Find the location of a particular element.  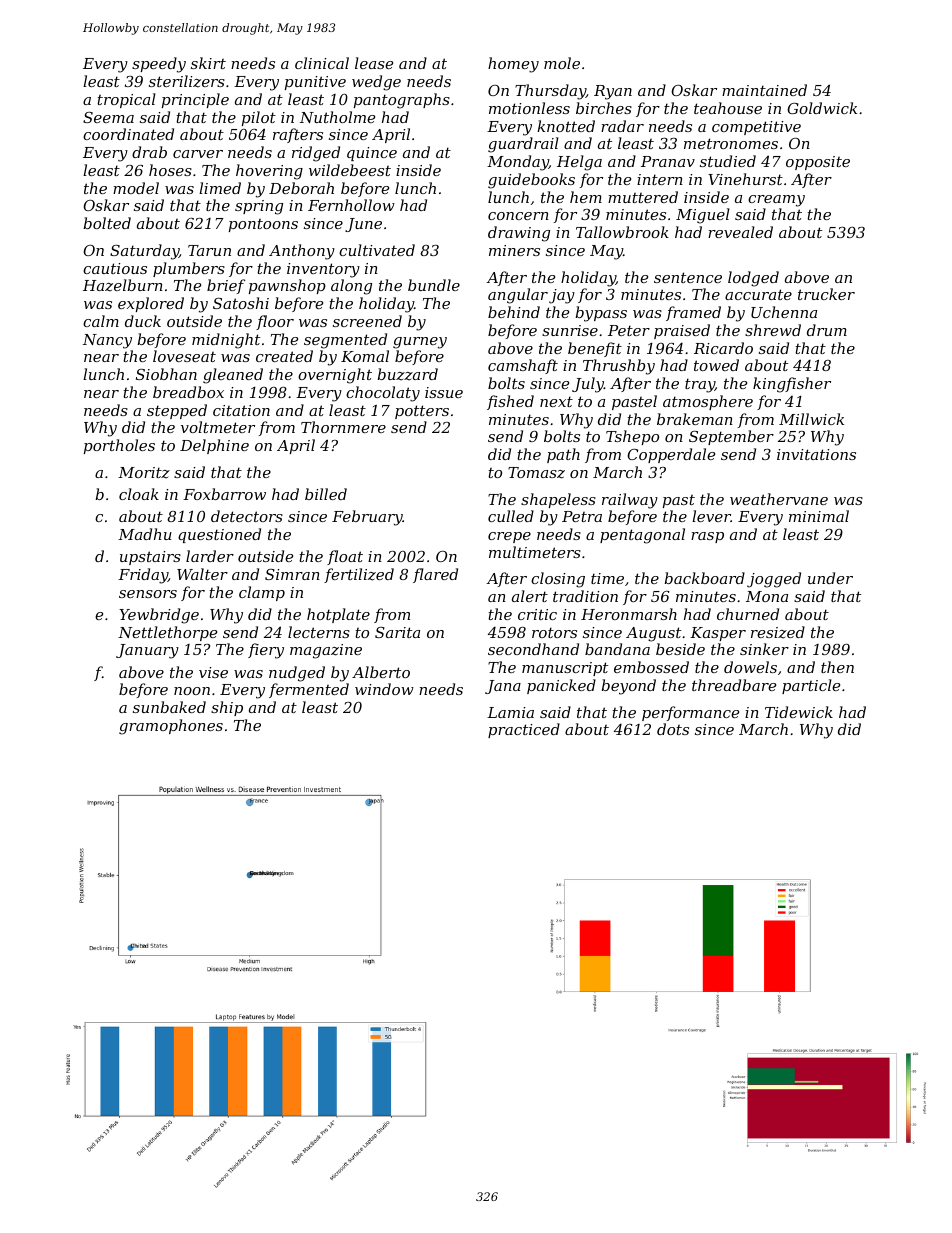

lease is located at coordinates (374, 63).
